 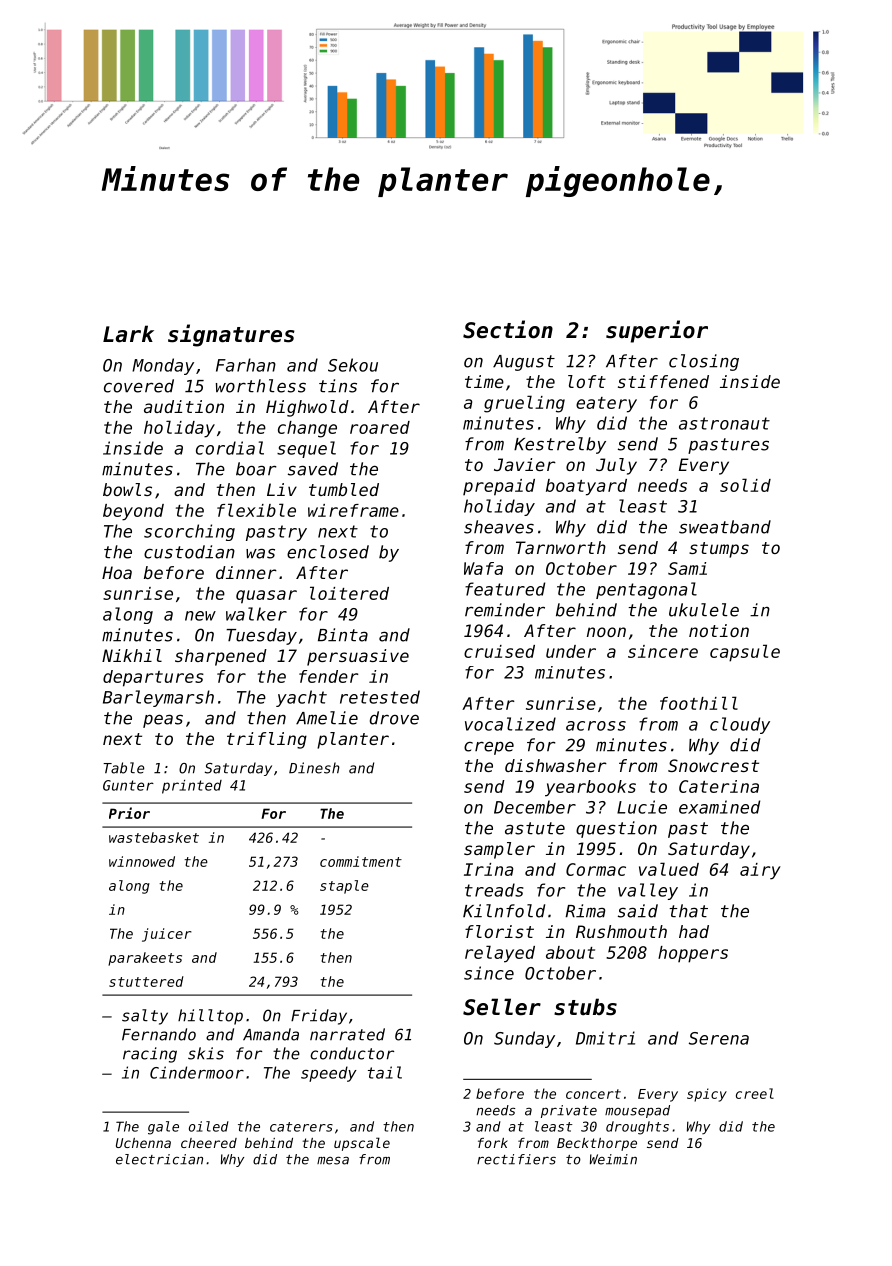 What do you see at coordinates (707, 1095) in the screenshot?
I see `spicy` at bounding box center [707, 1095].
